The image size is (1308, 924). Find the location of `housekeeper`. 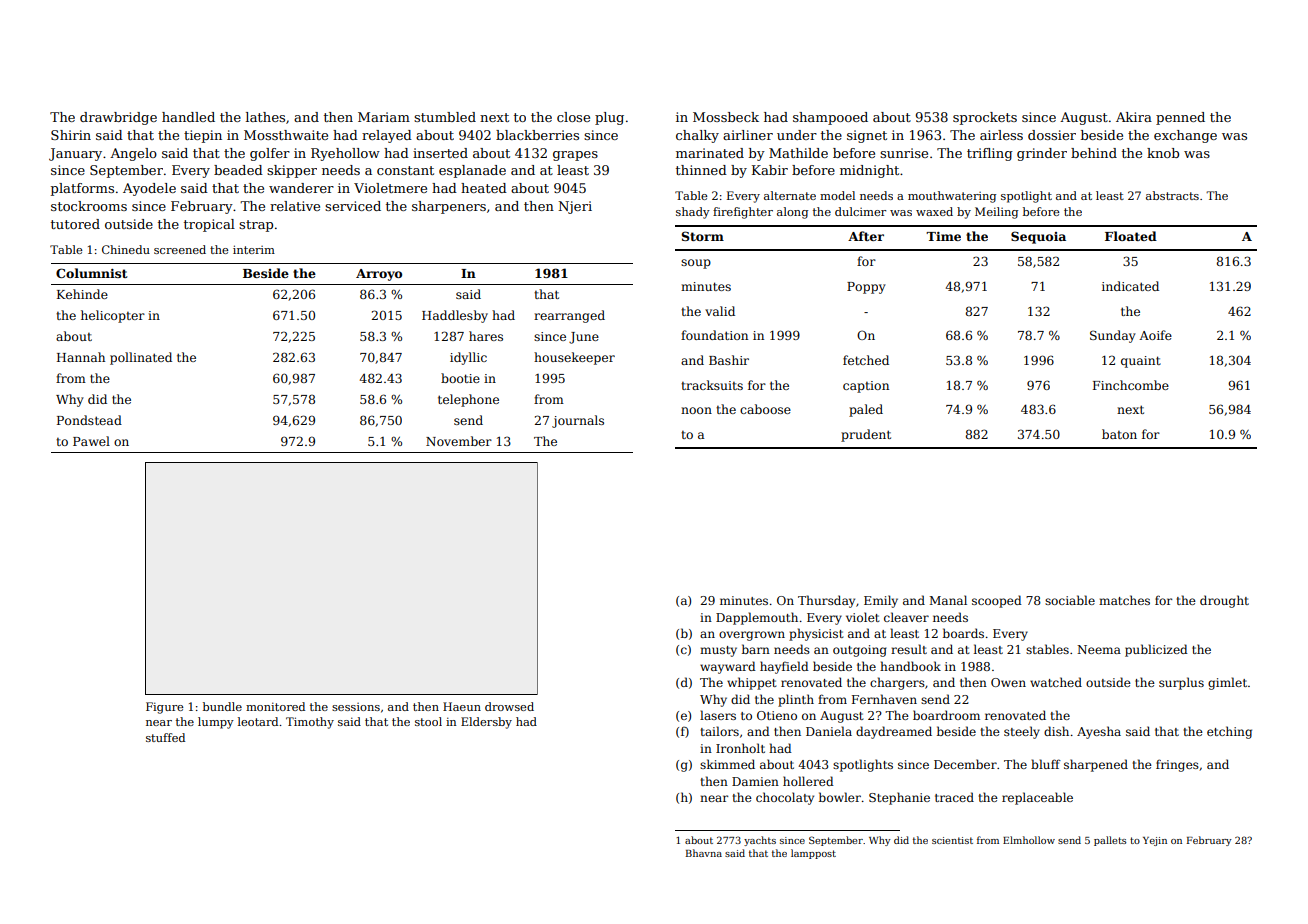

housekeeper is located at coordinates (574, 358).
